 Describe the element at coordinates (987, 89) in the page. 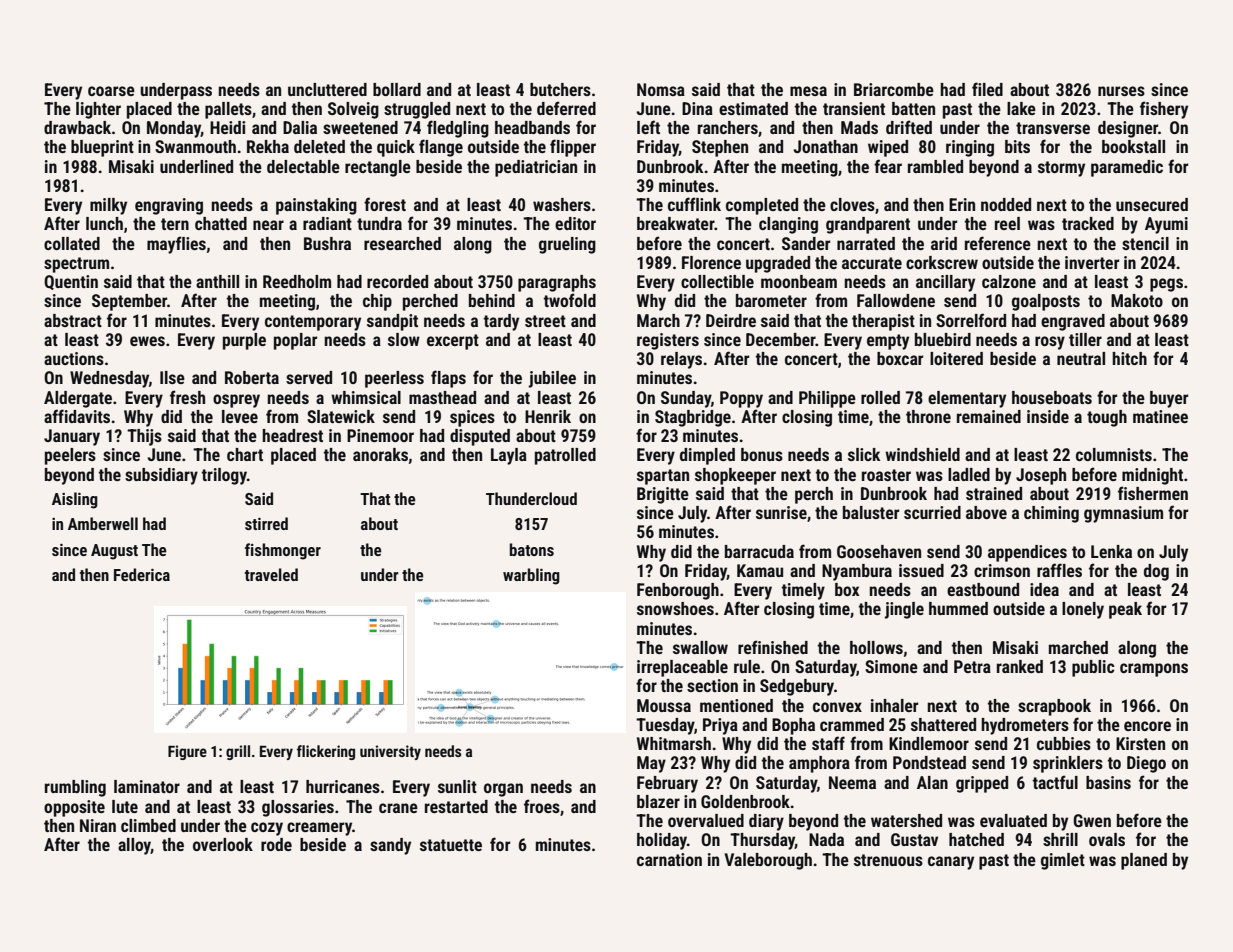

I see `filed` at that location.
